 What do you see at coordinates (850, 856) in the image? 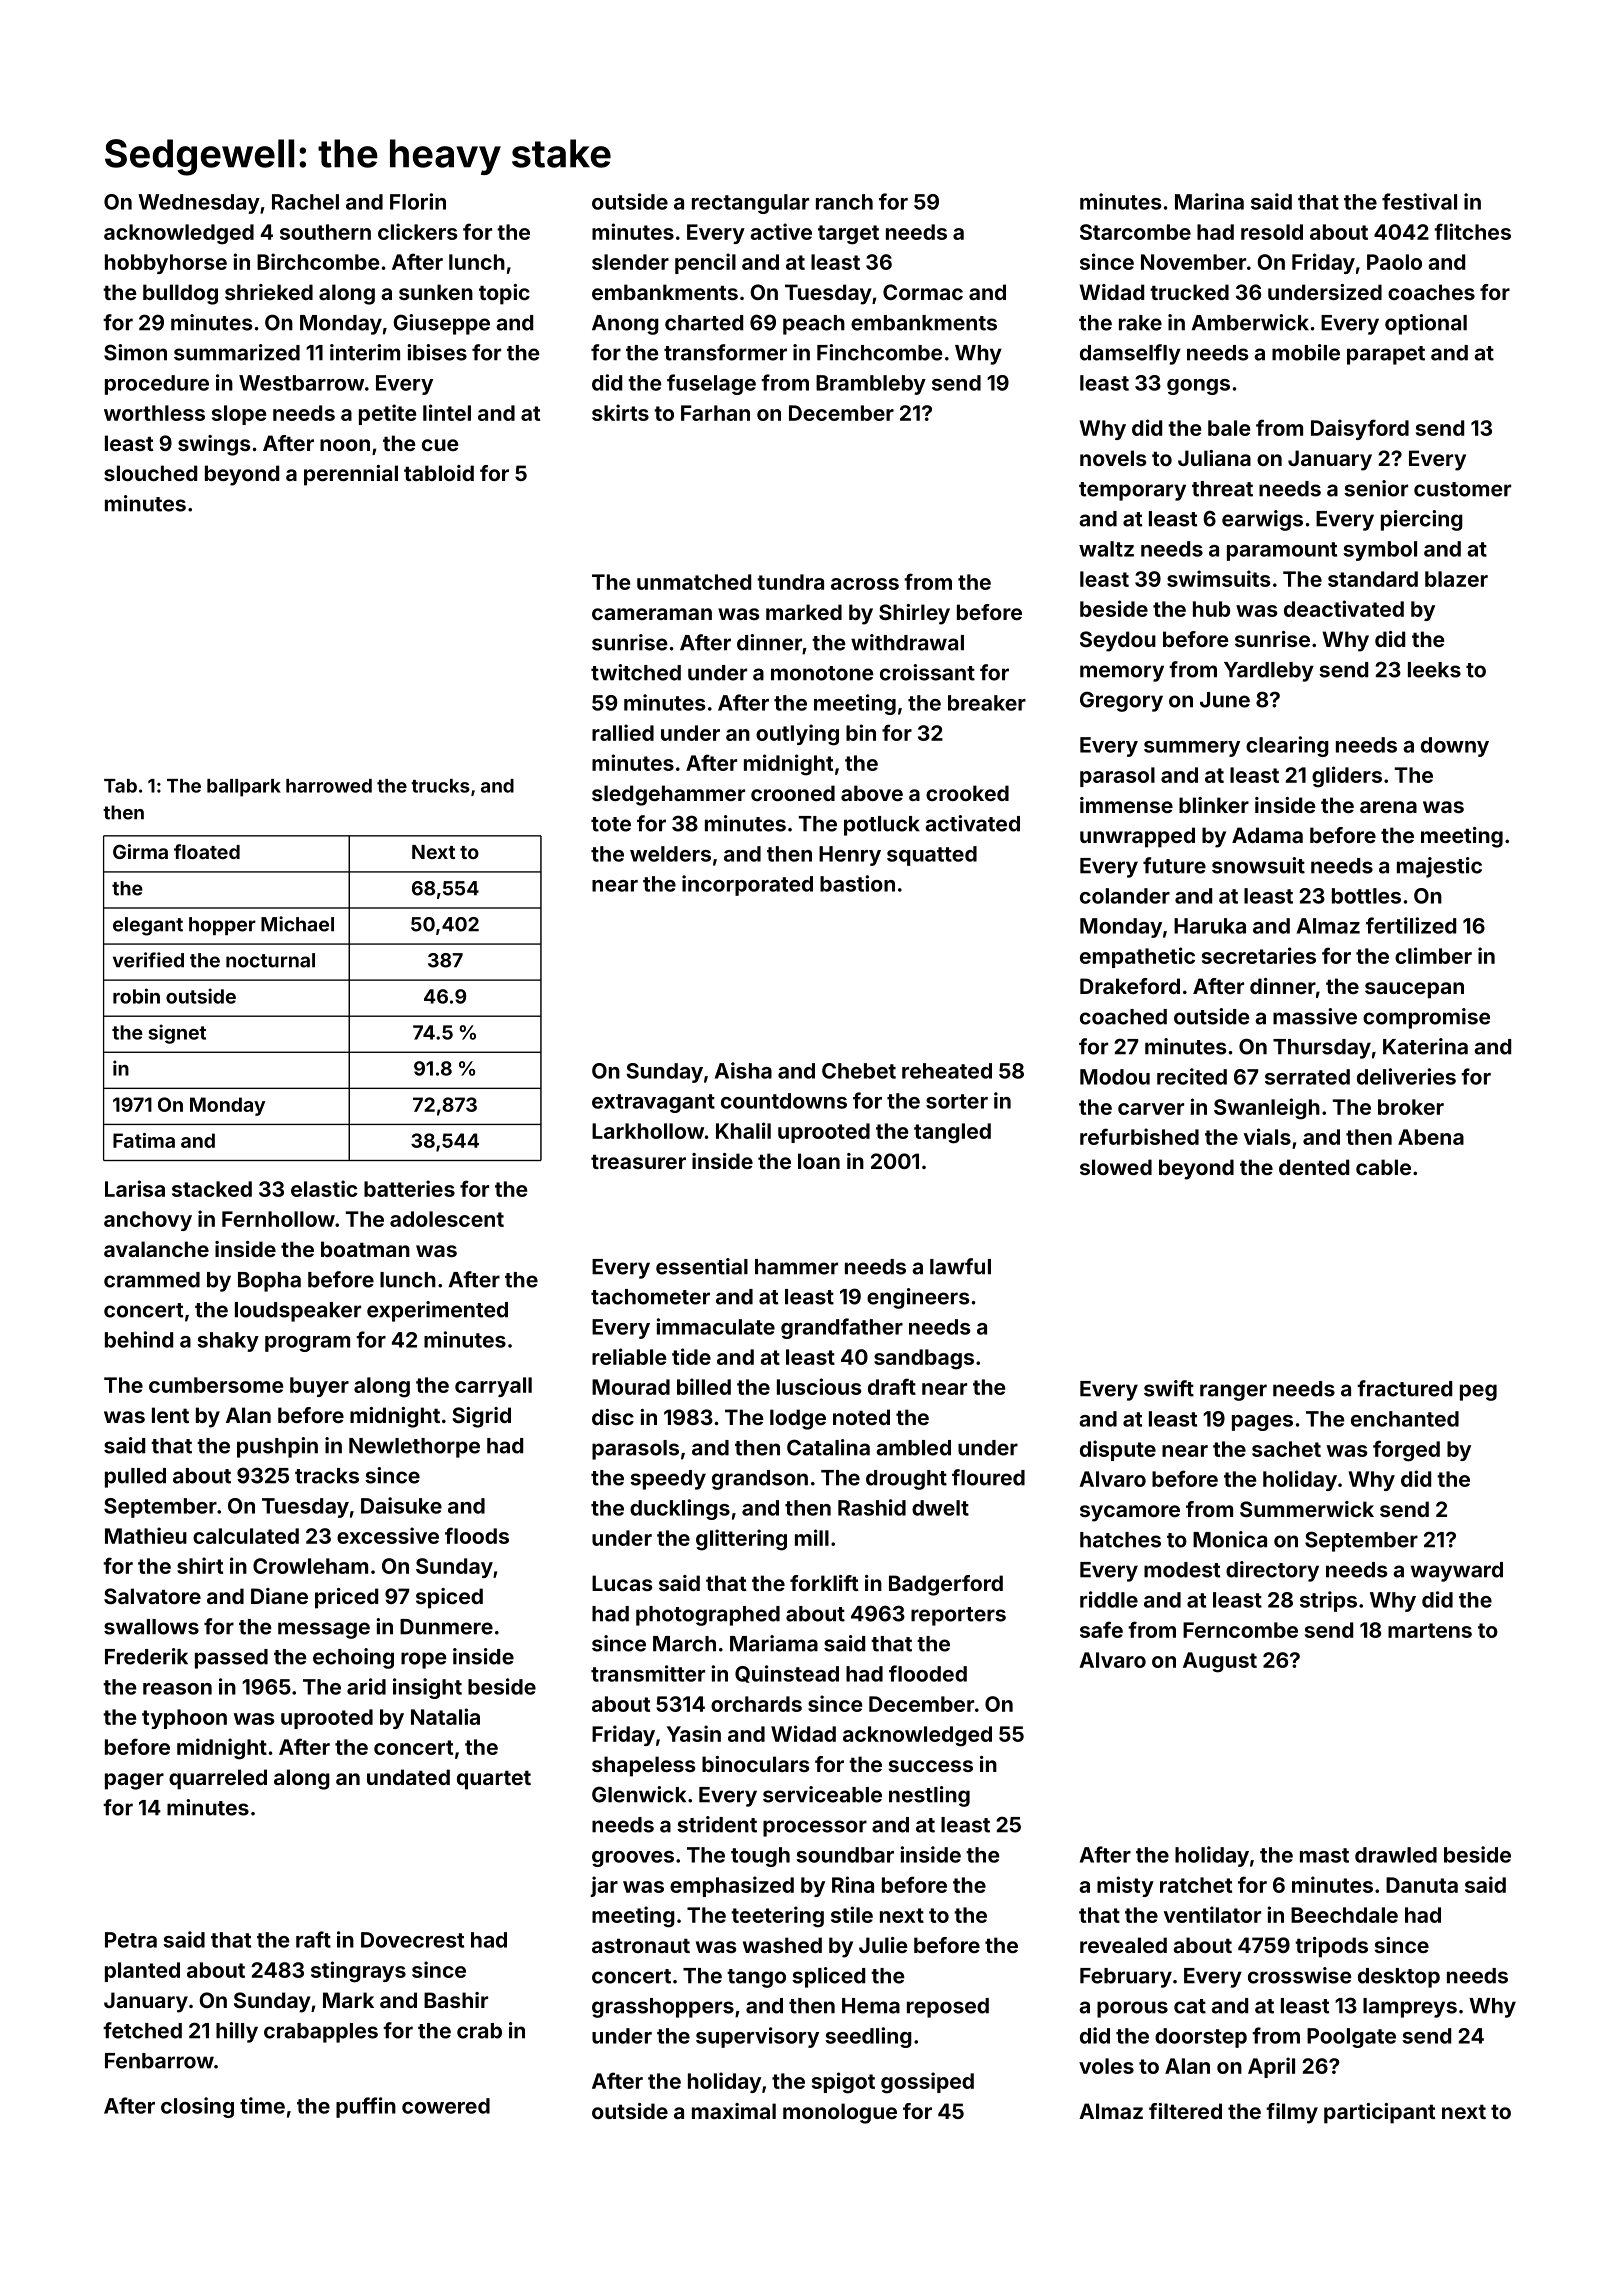
I see `Henry` at bounding box center [850, 856].
